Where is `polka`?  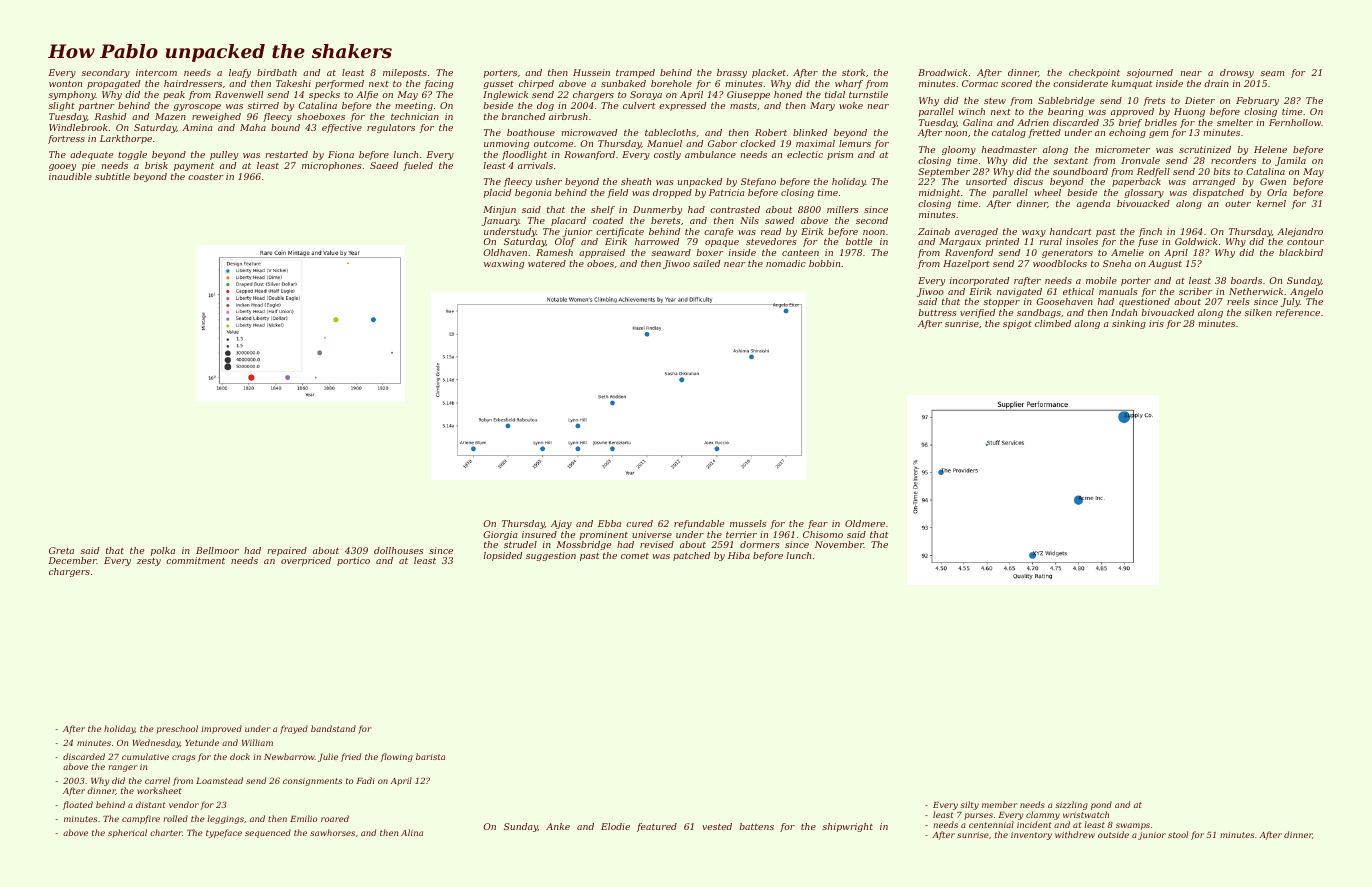
polka is located at coordinates (163, 551).
